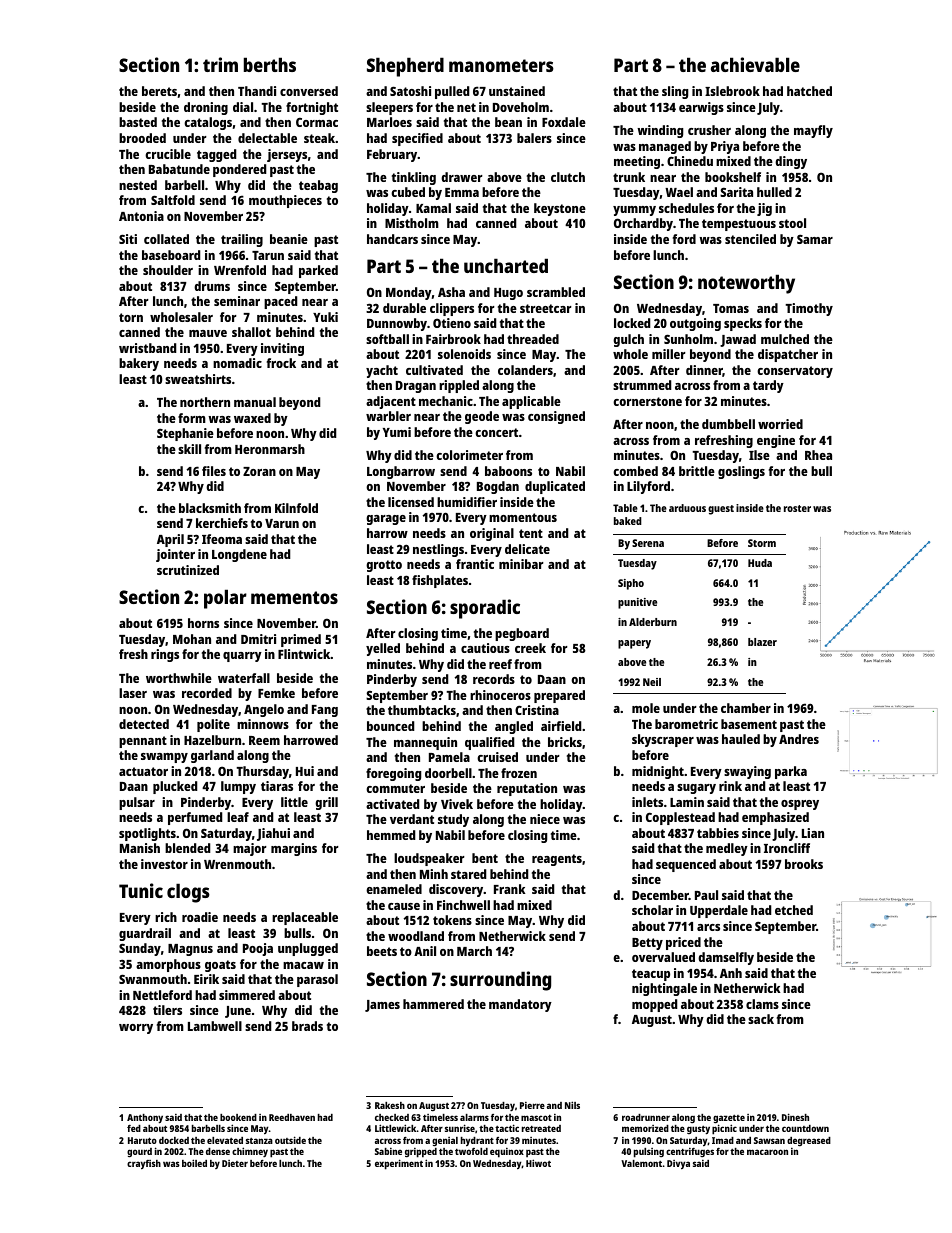 The height and width of the screenshot is (1233, 952). What do you see at coordinates (768, 386) in the screenshot?
I see `tardy` at bounding box center [768, 386].
